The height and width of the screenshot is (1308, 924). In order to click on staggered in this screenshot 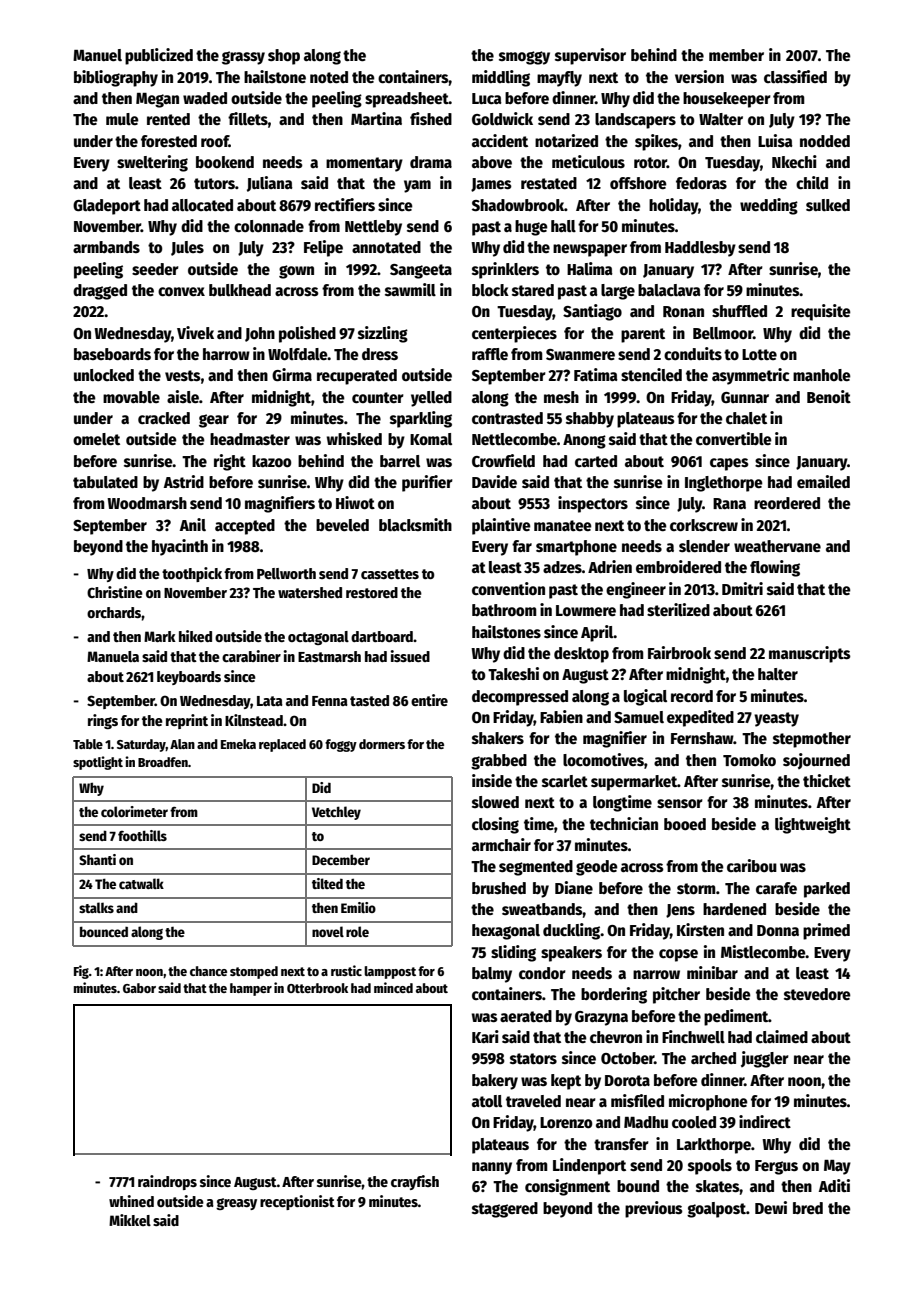, I will do `click(505, 1210)`.
